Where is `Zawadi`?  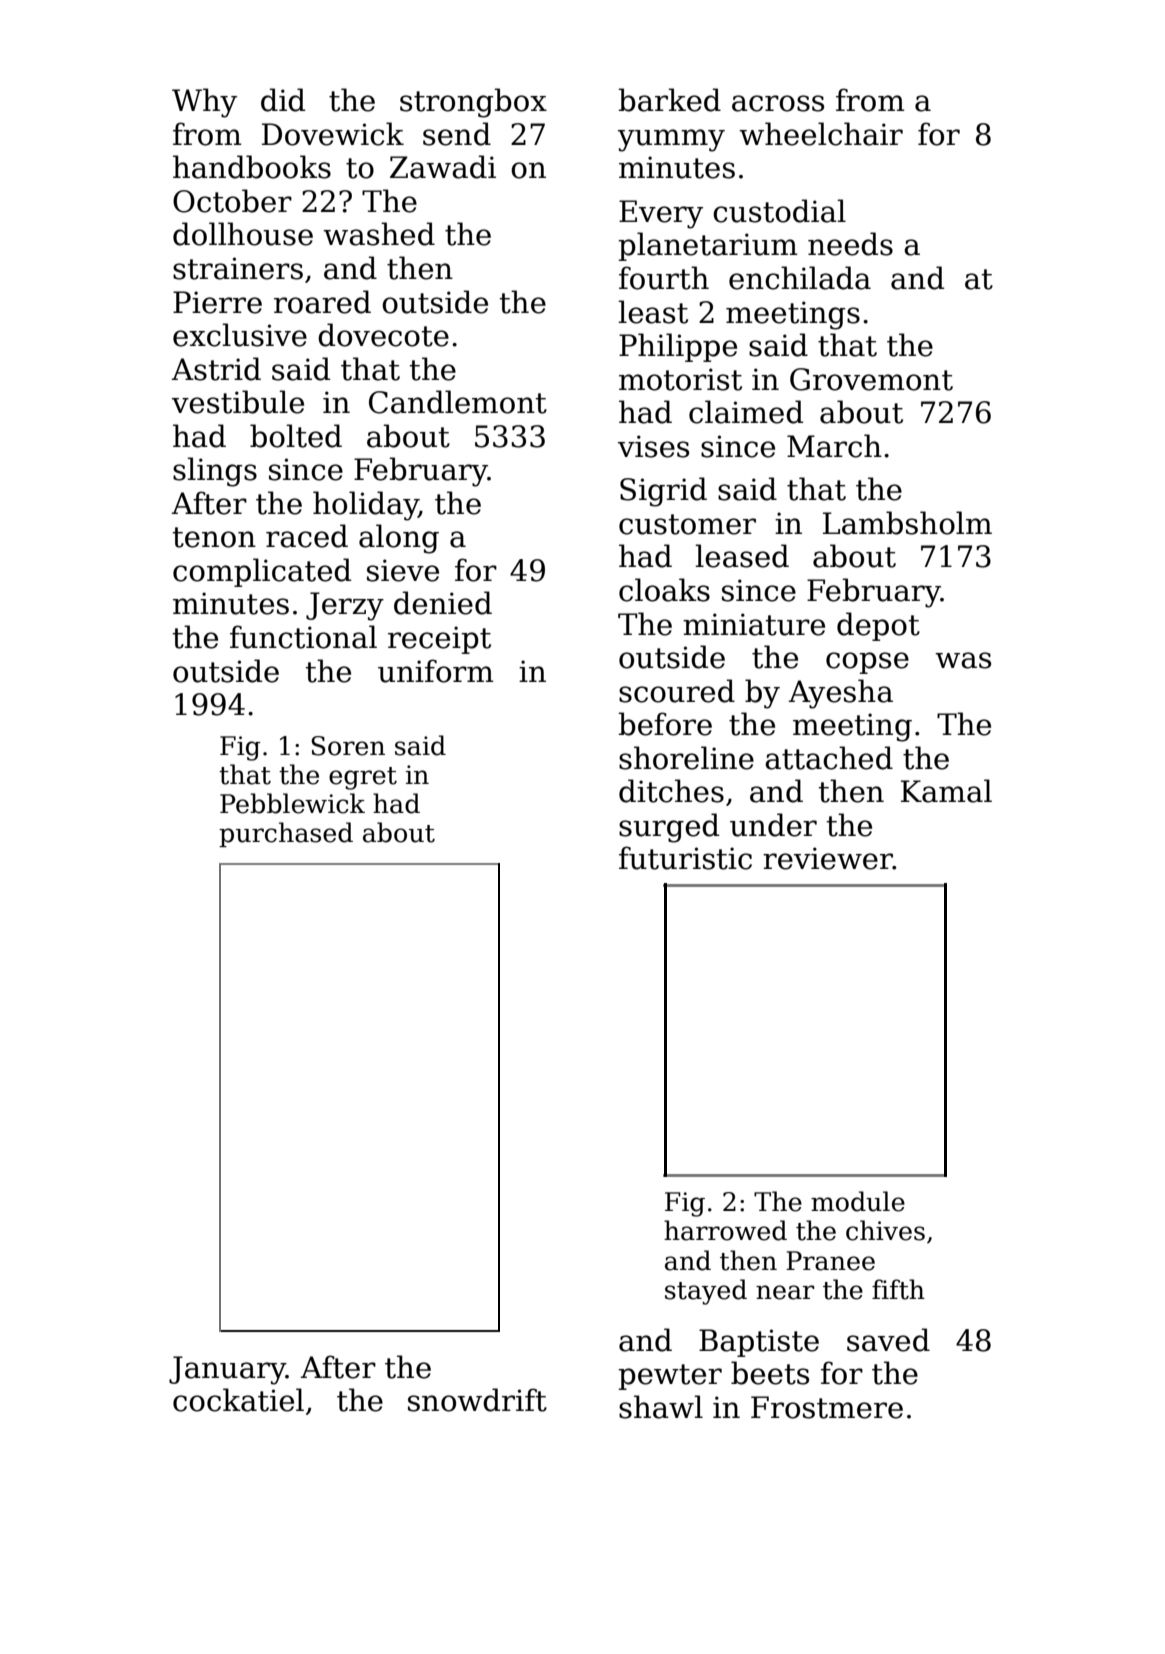 Zawadi is located at coordinates (443, 167).
